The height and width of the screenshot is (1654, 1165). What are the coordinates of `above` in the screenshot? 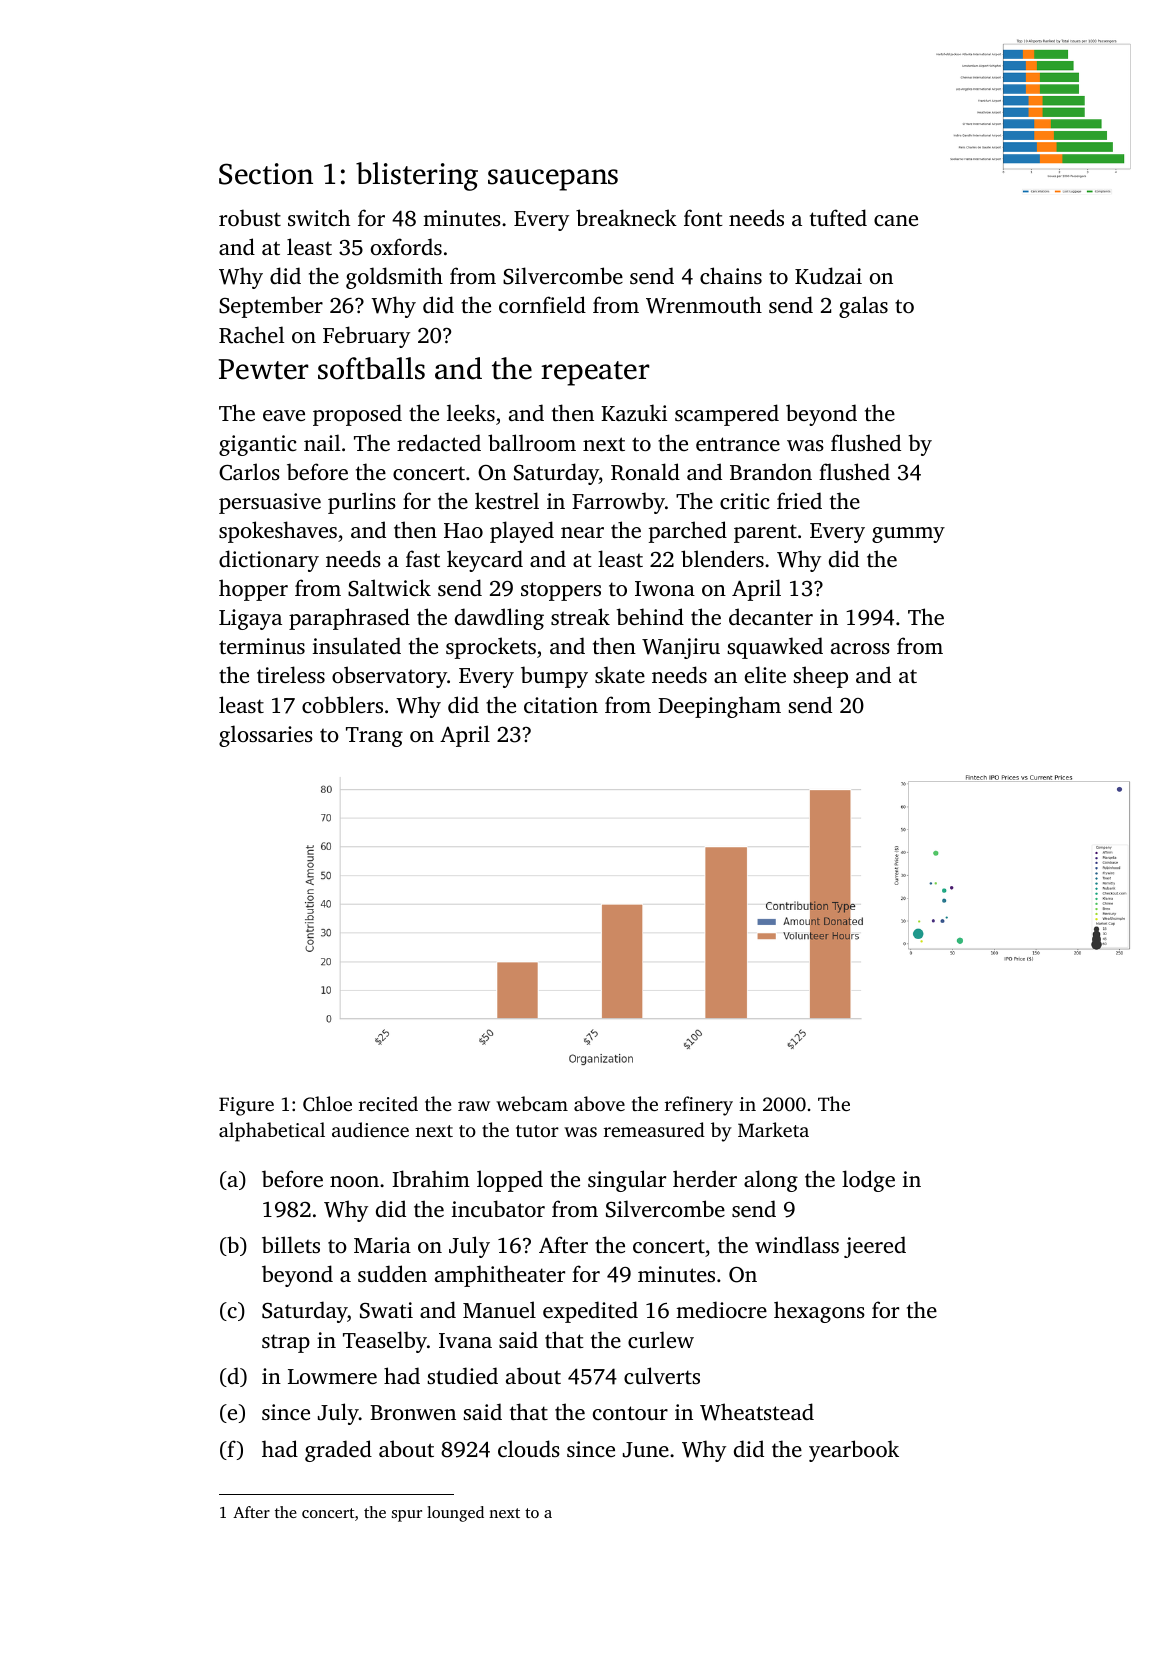 It's located at (599, 1103).
